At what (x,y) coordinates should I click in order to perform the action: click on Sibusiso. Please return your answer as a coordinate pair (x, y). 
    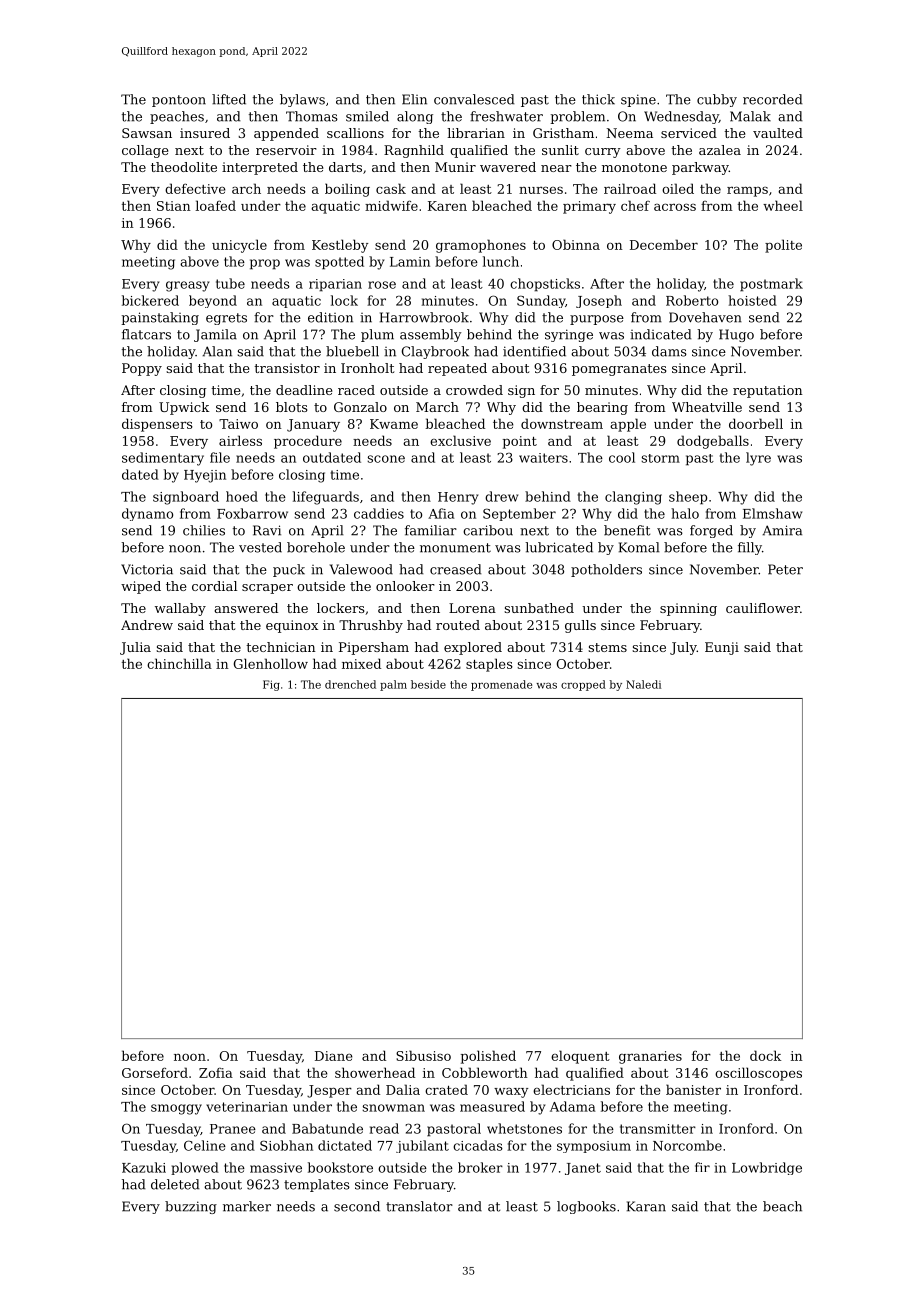
    Looking at the image, I should click on (423, 1055).
